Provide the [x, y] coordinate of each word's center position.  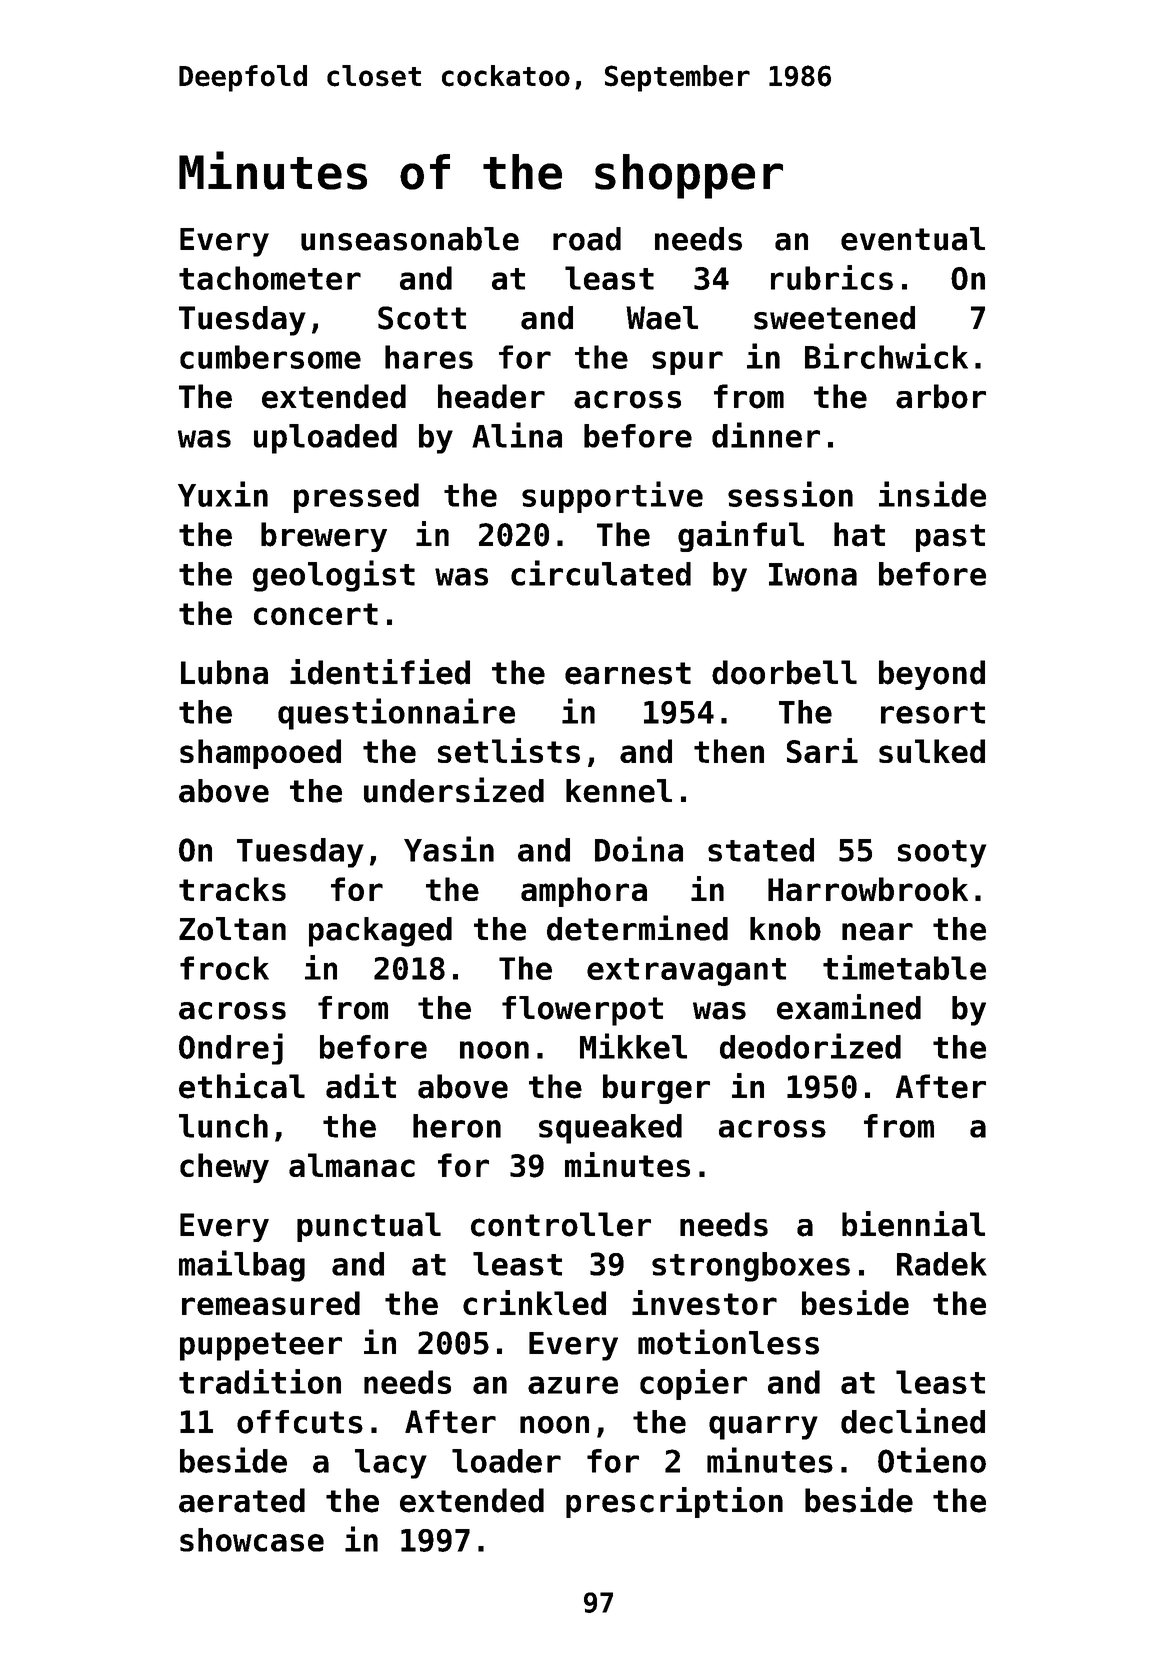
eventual [913, 239]
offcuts [300, 1422]
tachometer [270, 278]
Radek [942, 1264]
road [587, 239]
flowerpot [582, 1011]
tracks [232, 889]
